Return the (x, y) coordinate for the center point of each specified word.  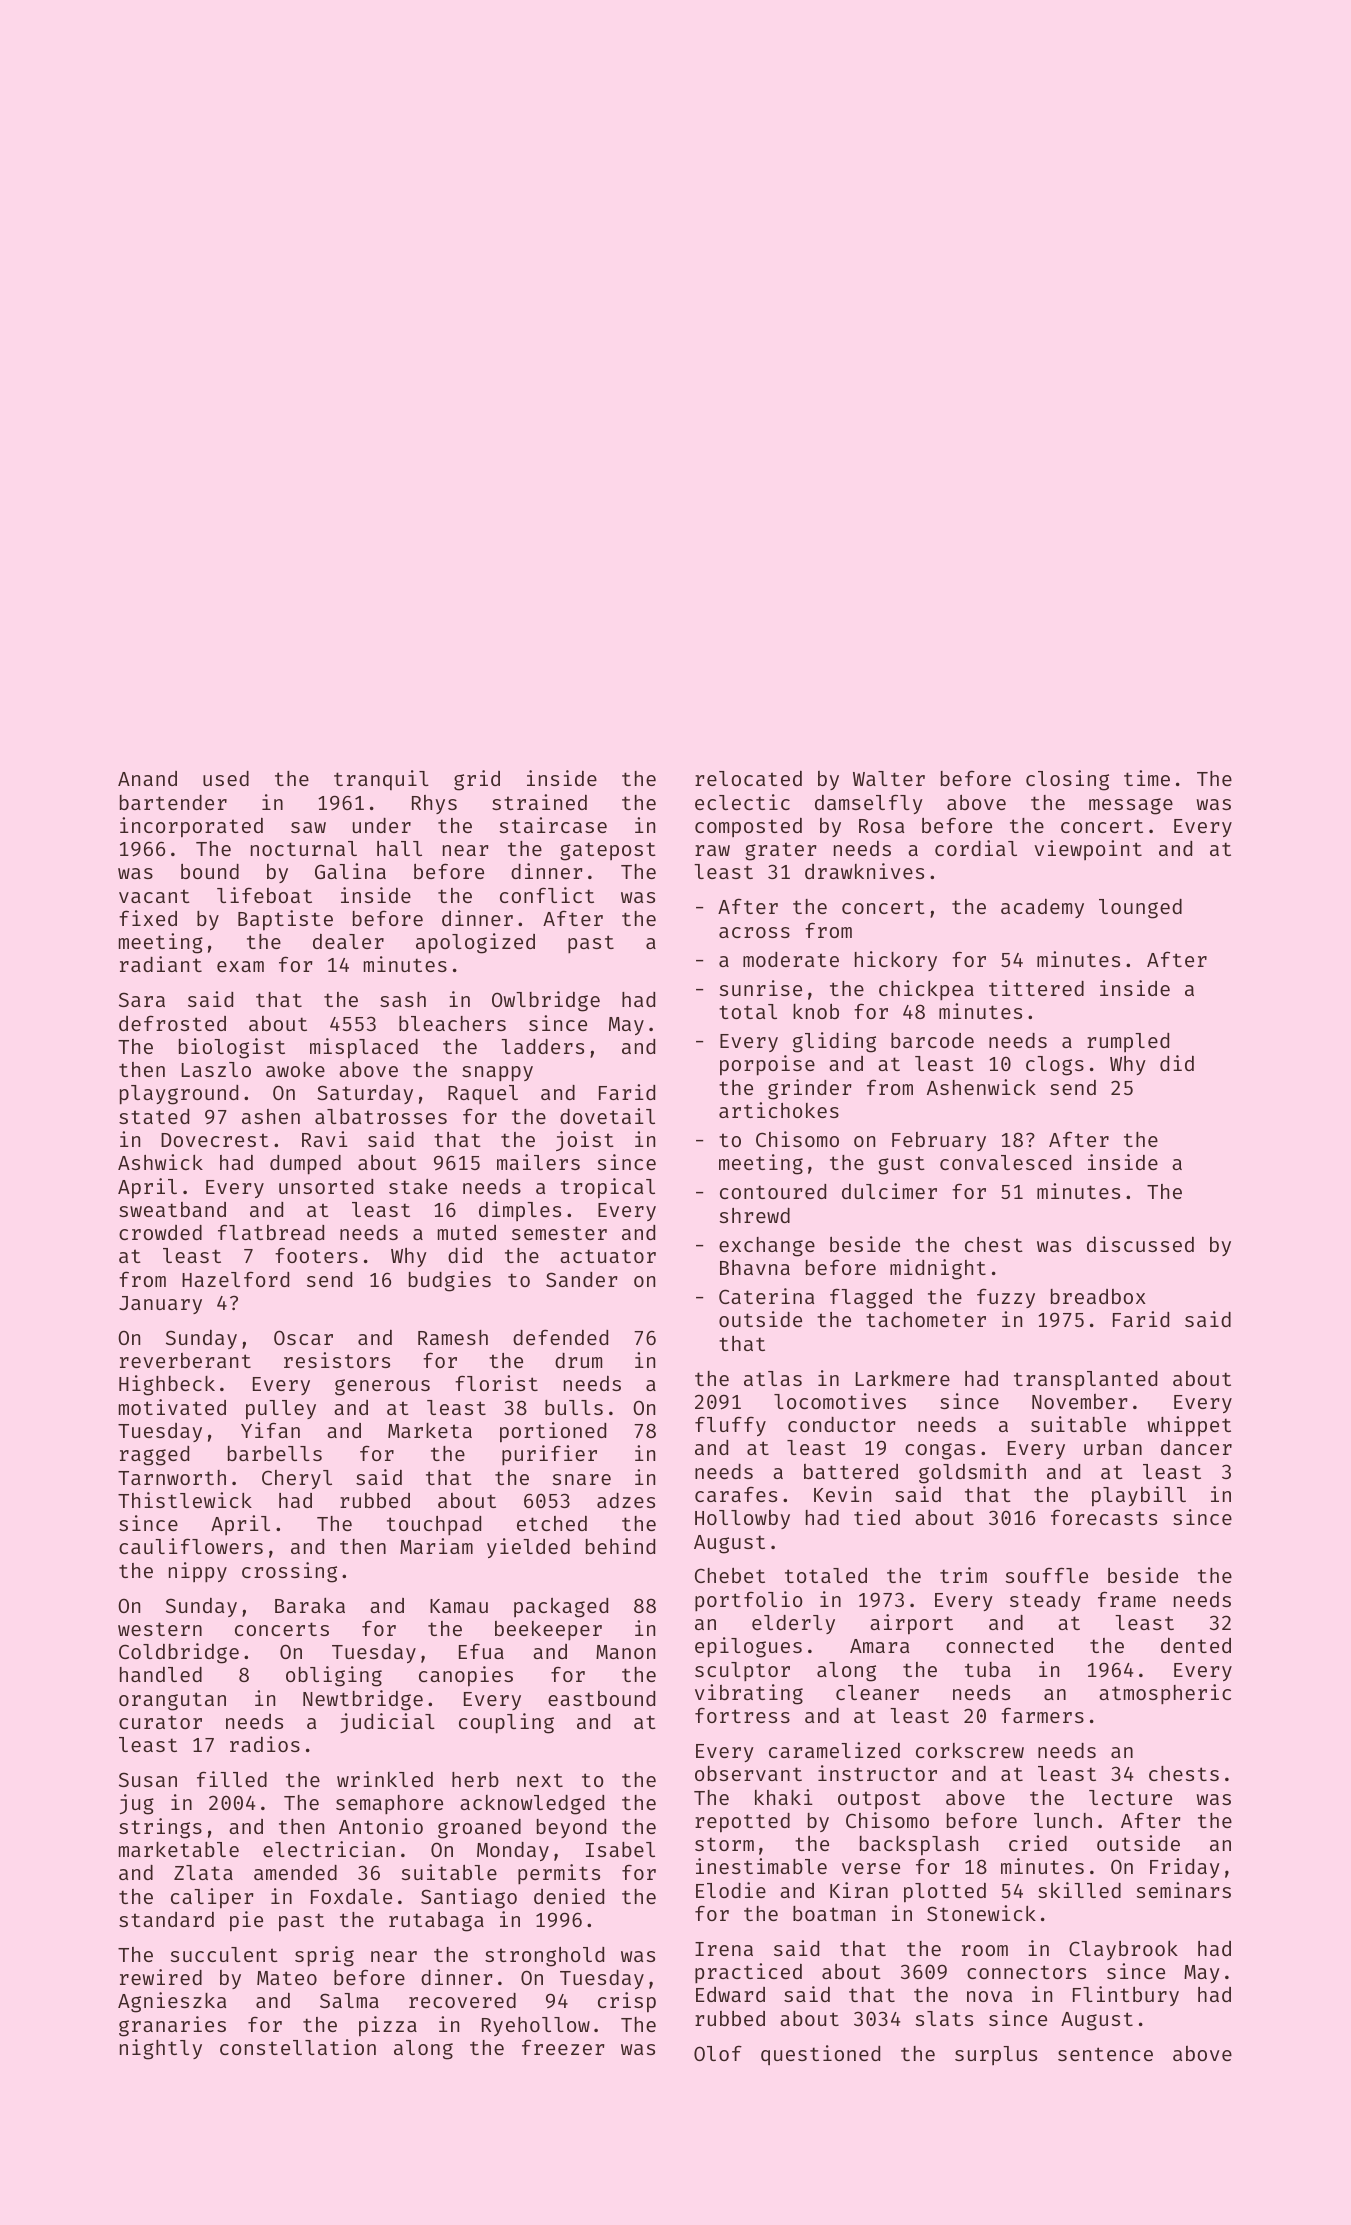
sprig (324, 1956)
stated (154, 1116)
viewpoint (1088, 850)
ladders (542, 1046)
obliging (334, 1676)
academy (1042, 908)
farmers (1042, 1715)
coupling (506, 1723)
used (226, 778)
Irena (724, 1949)
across (754, 932)
